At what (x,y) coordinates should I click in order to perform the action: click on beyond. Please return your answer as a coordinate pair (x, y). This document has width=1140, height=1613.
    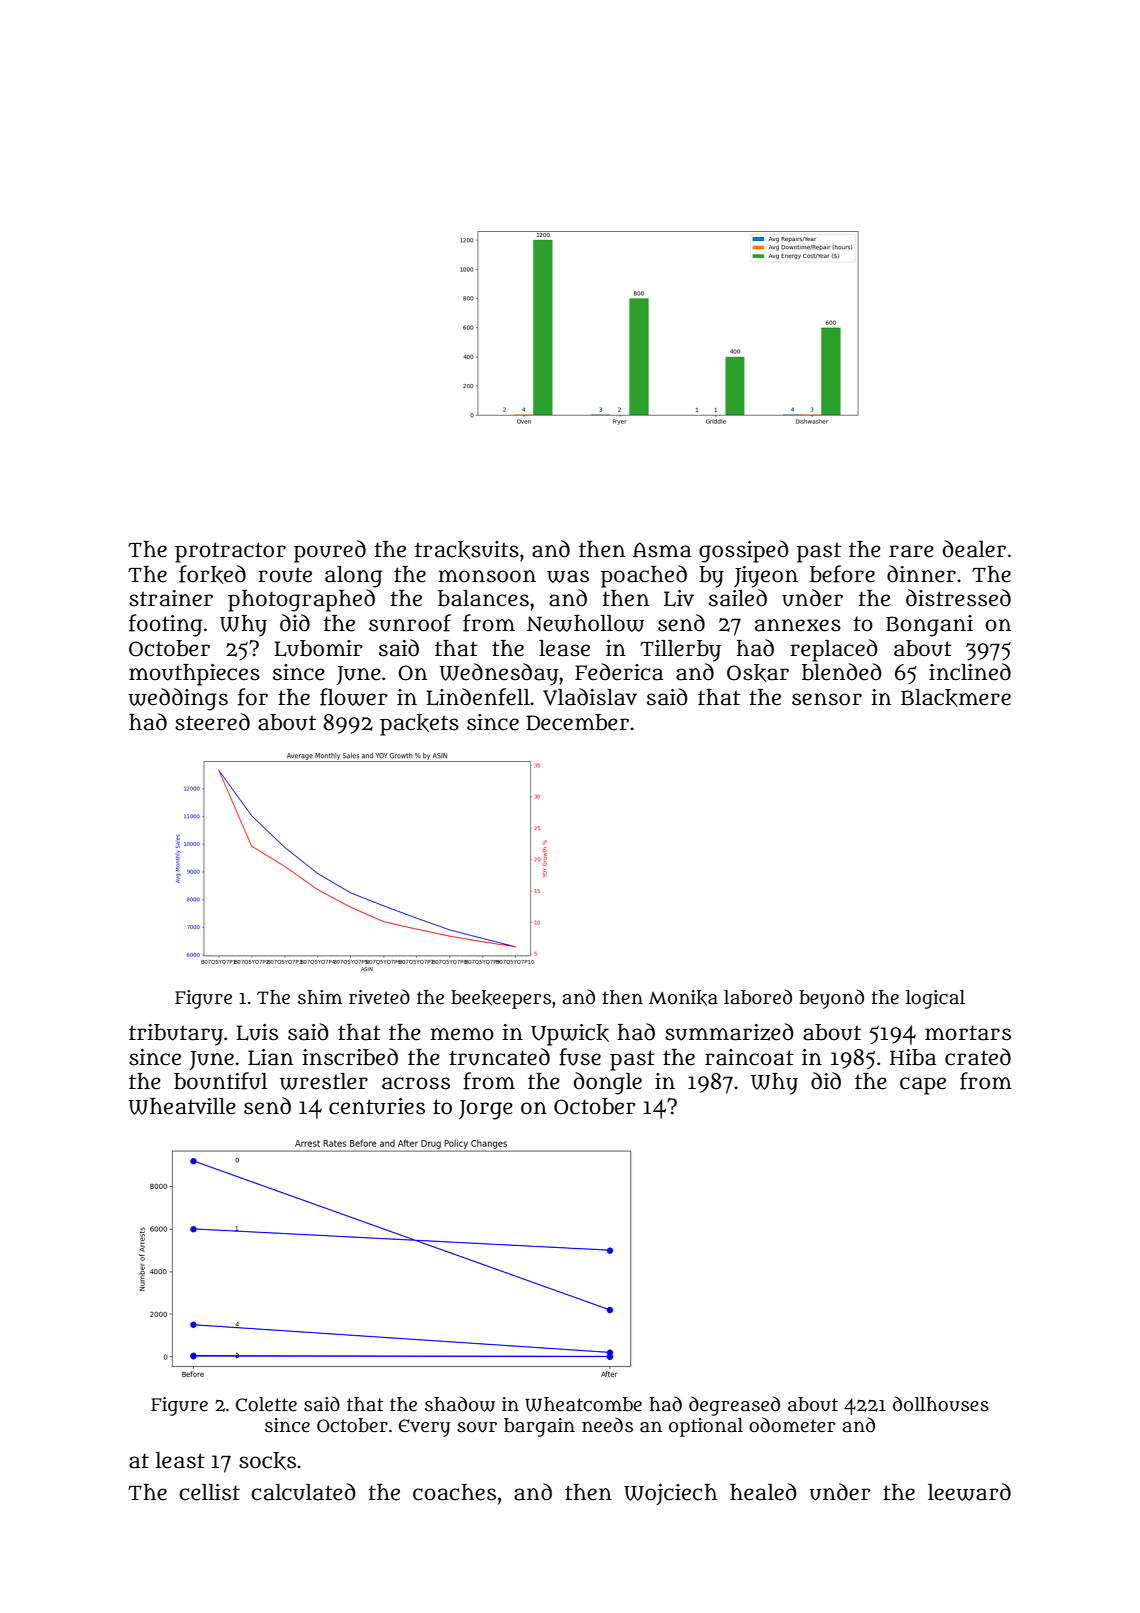
    Looking at the image, I should click on (831, 999).
